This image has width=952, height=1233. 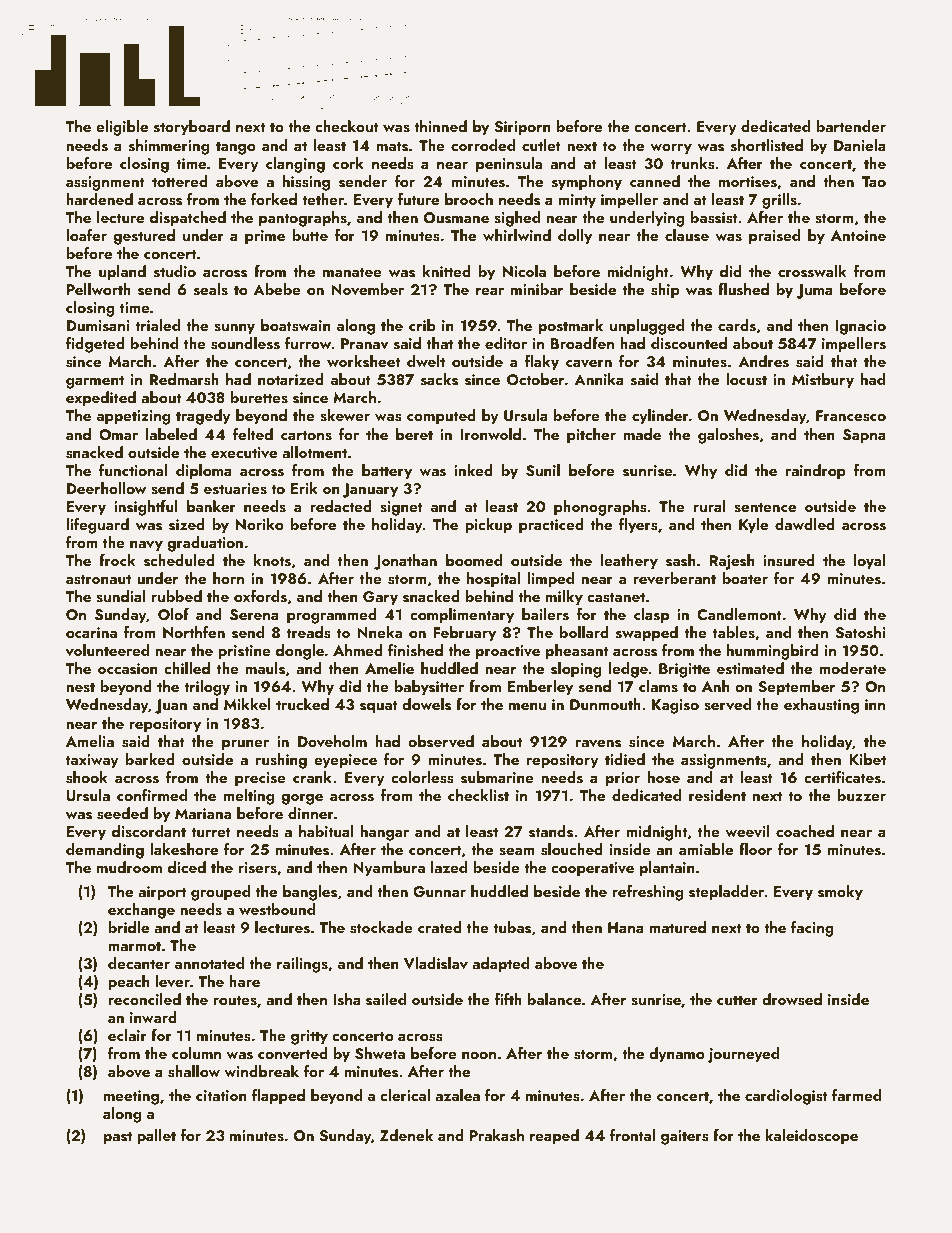 I want to click on bartender, so click(x=851, y=126).
